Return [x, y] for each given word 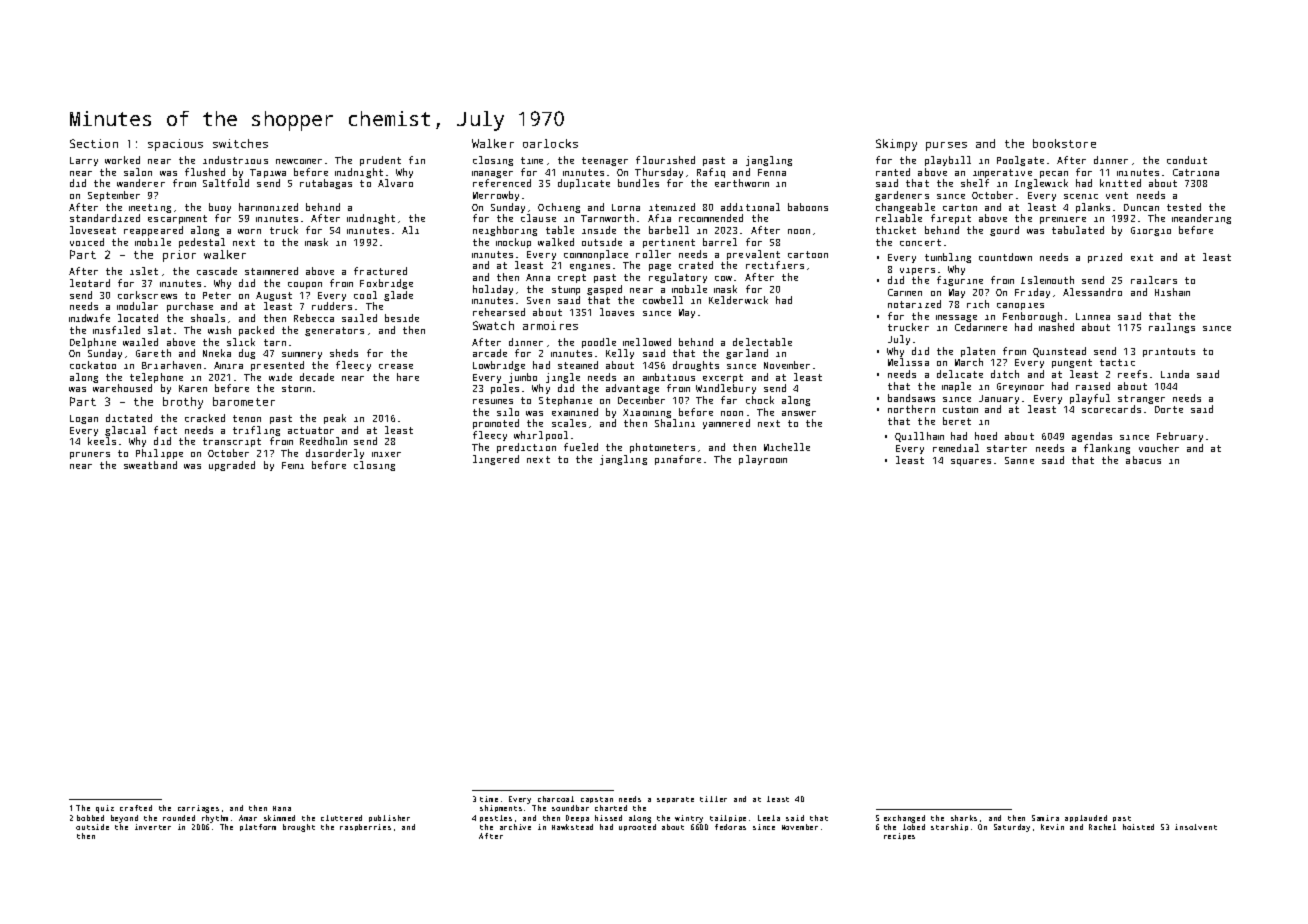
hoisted [1138, 827]
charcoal [556, 799]
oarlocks [550, 143]
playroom [763, 460]
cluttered [341, 818]
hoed [986, 436]
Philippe [159, 454]
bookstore [1064, 143]
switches [240, 143]
